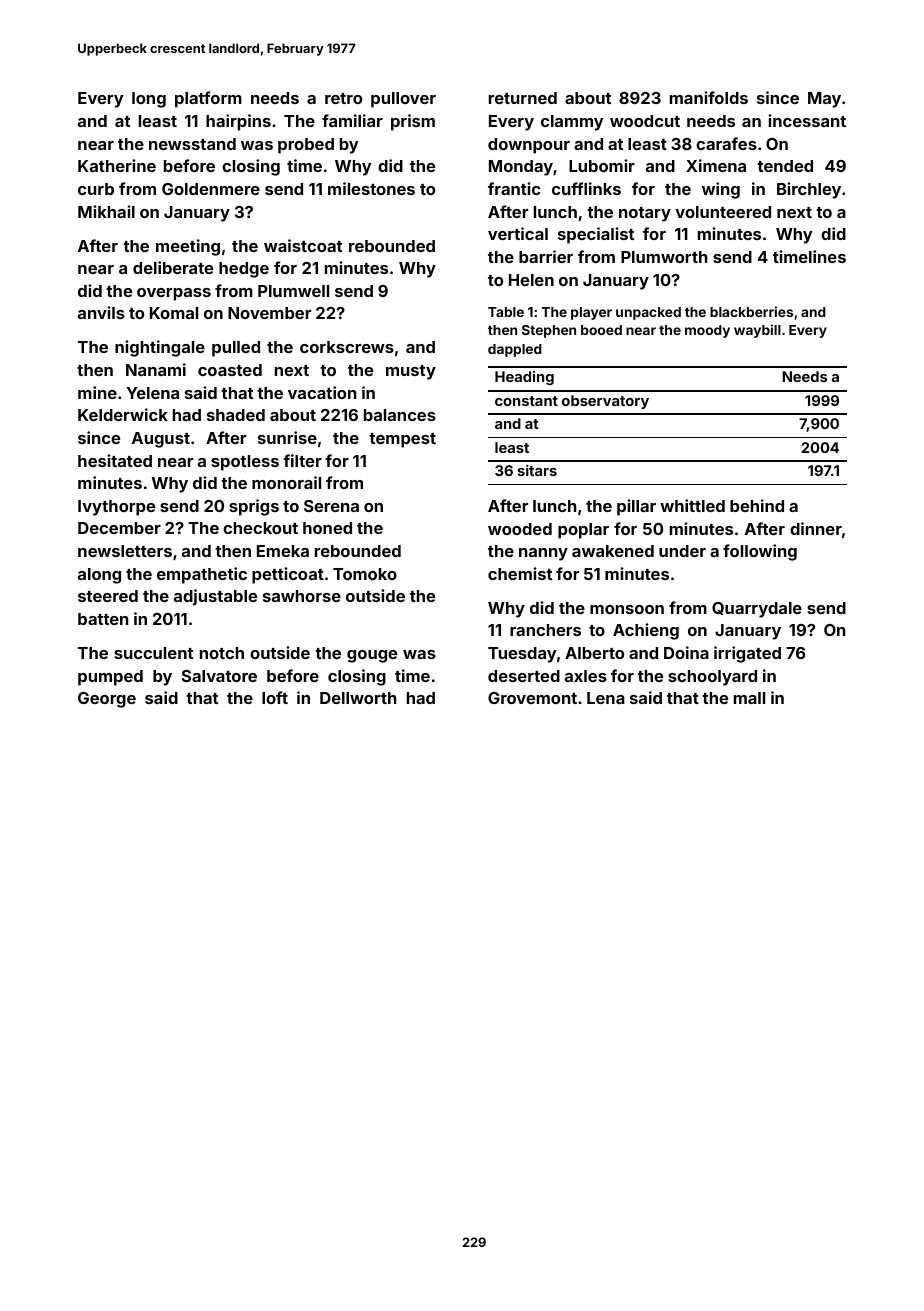 This image has height=1311, width=924. What do you see at coordinates (275, 697) in the image?
I see `loft` at bounding box center [275, 697].
